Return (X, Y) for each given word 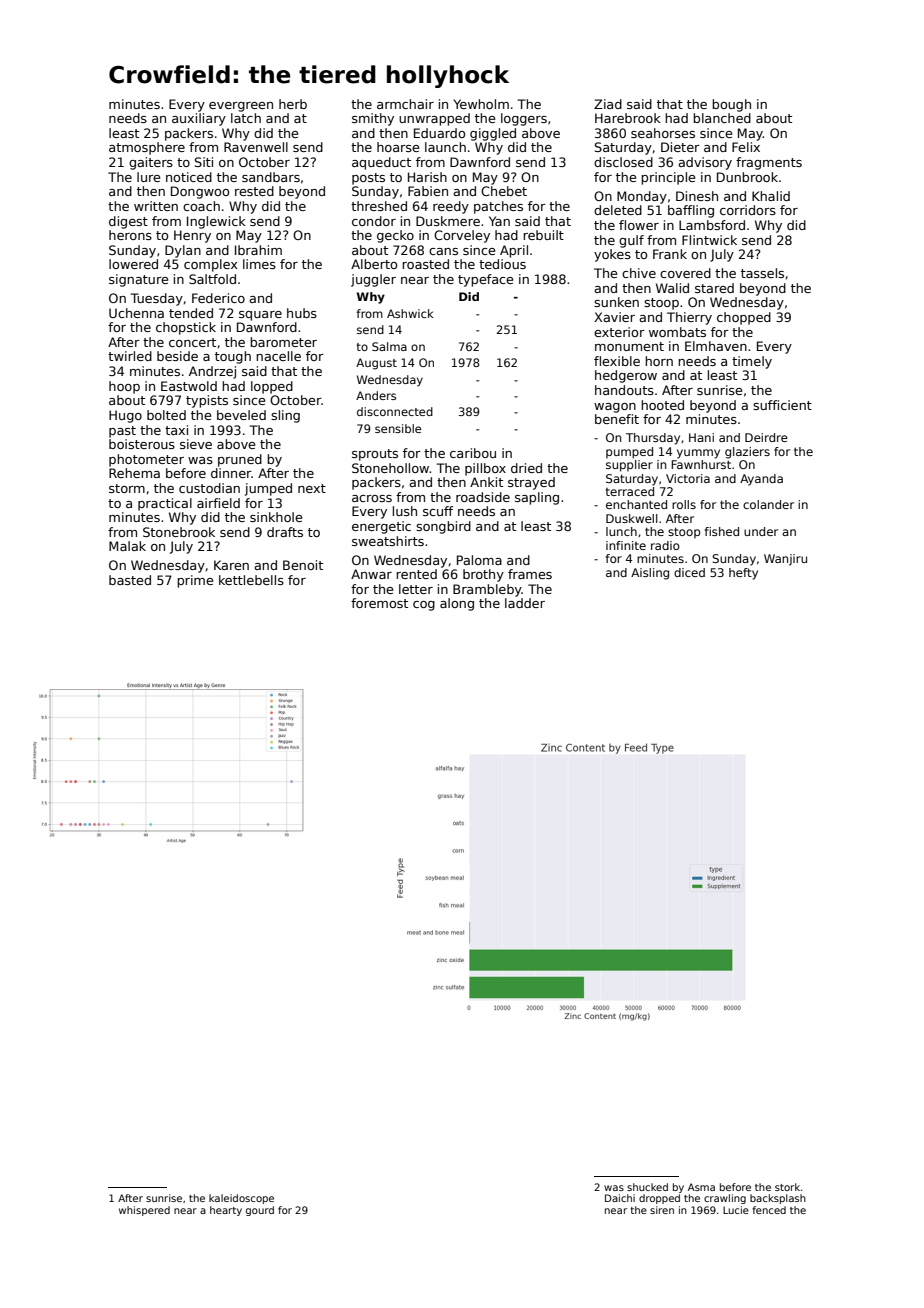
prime (195, 581)
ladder (525, 603)
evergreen (241, 107)
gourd (260, 1211)
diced (689, 572)
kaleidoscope (241, 1199)
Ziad (608, 104)
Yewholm (481, 104)
